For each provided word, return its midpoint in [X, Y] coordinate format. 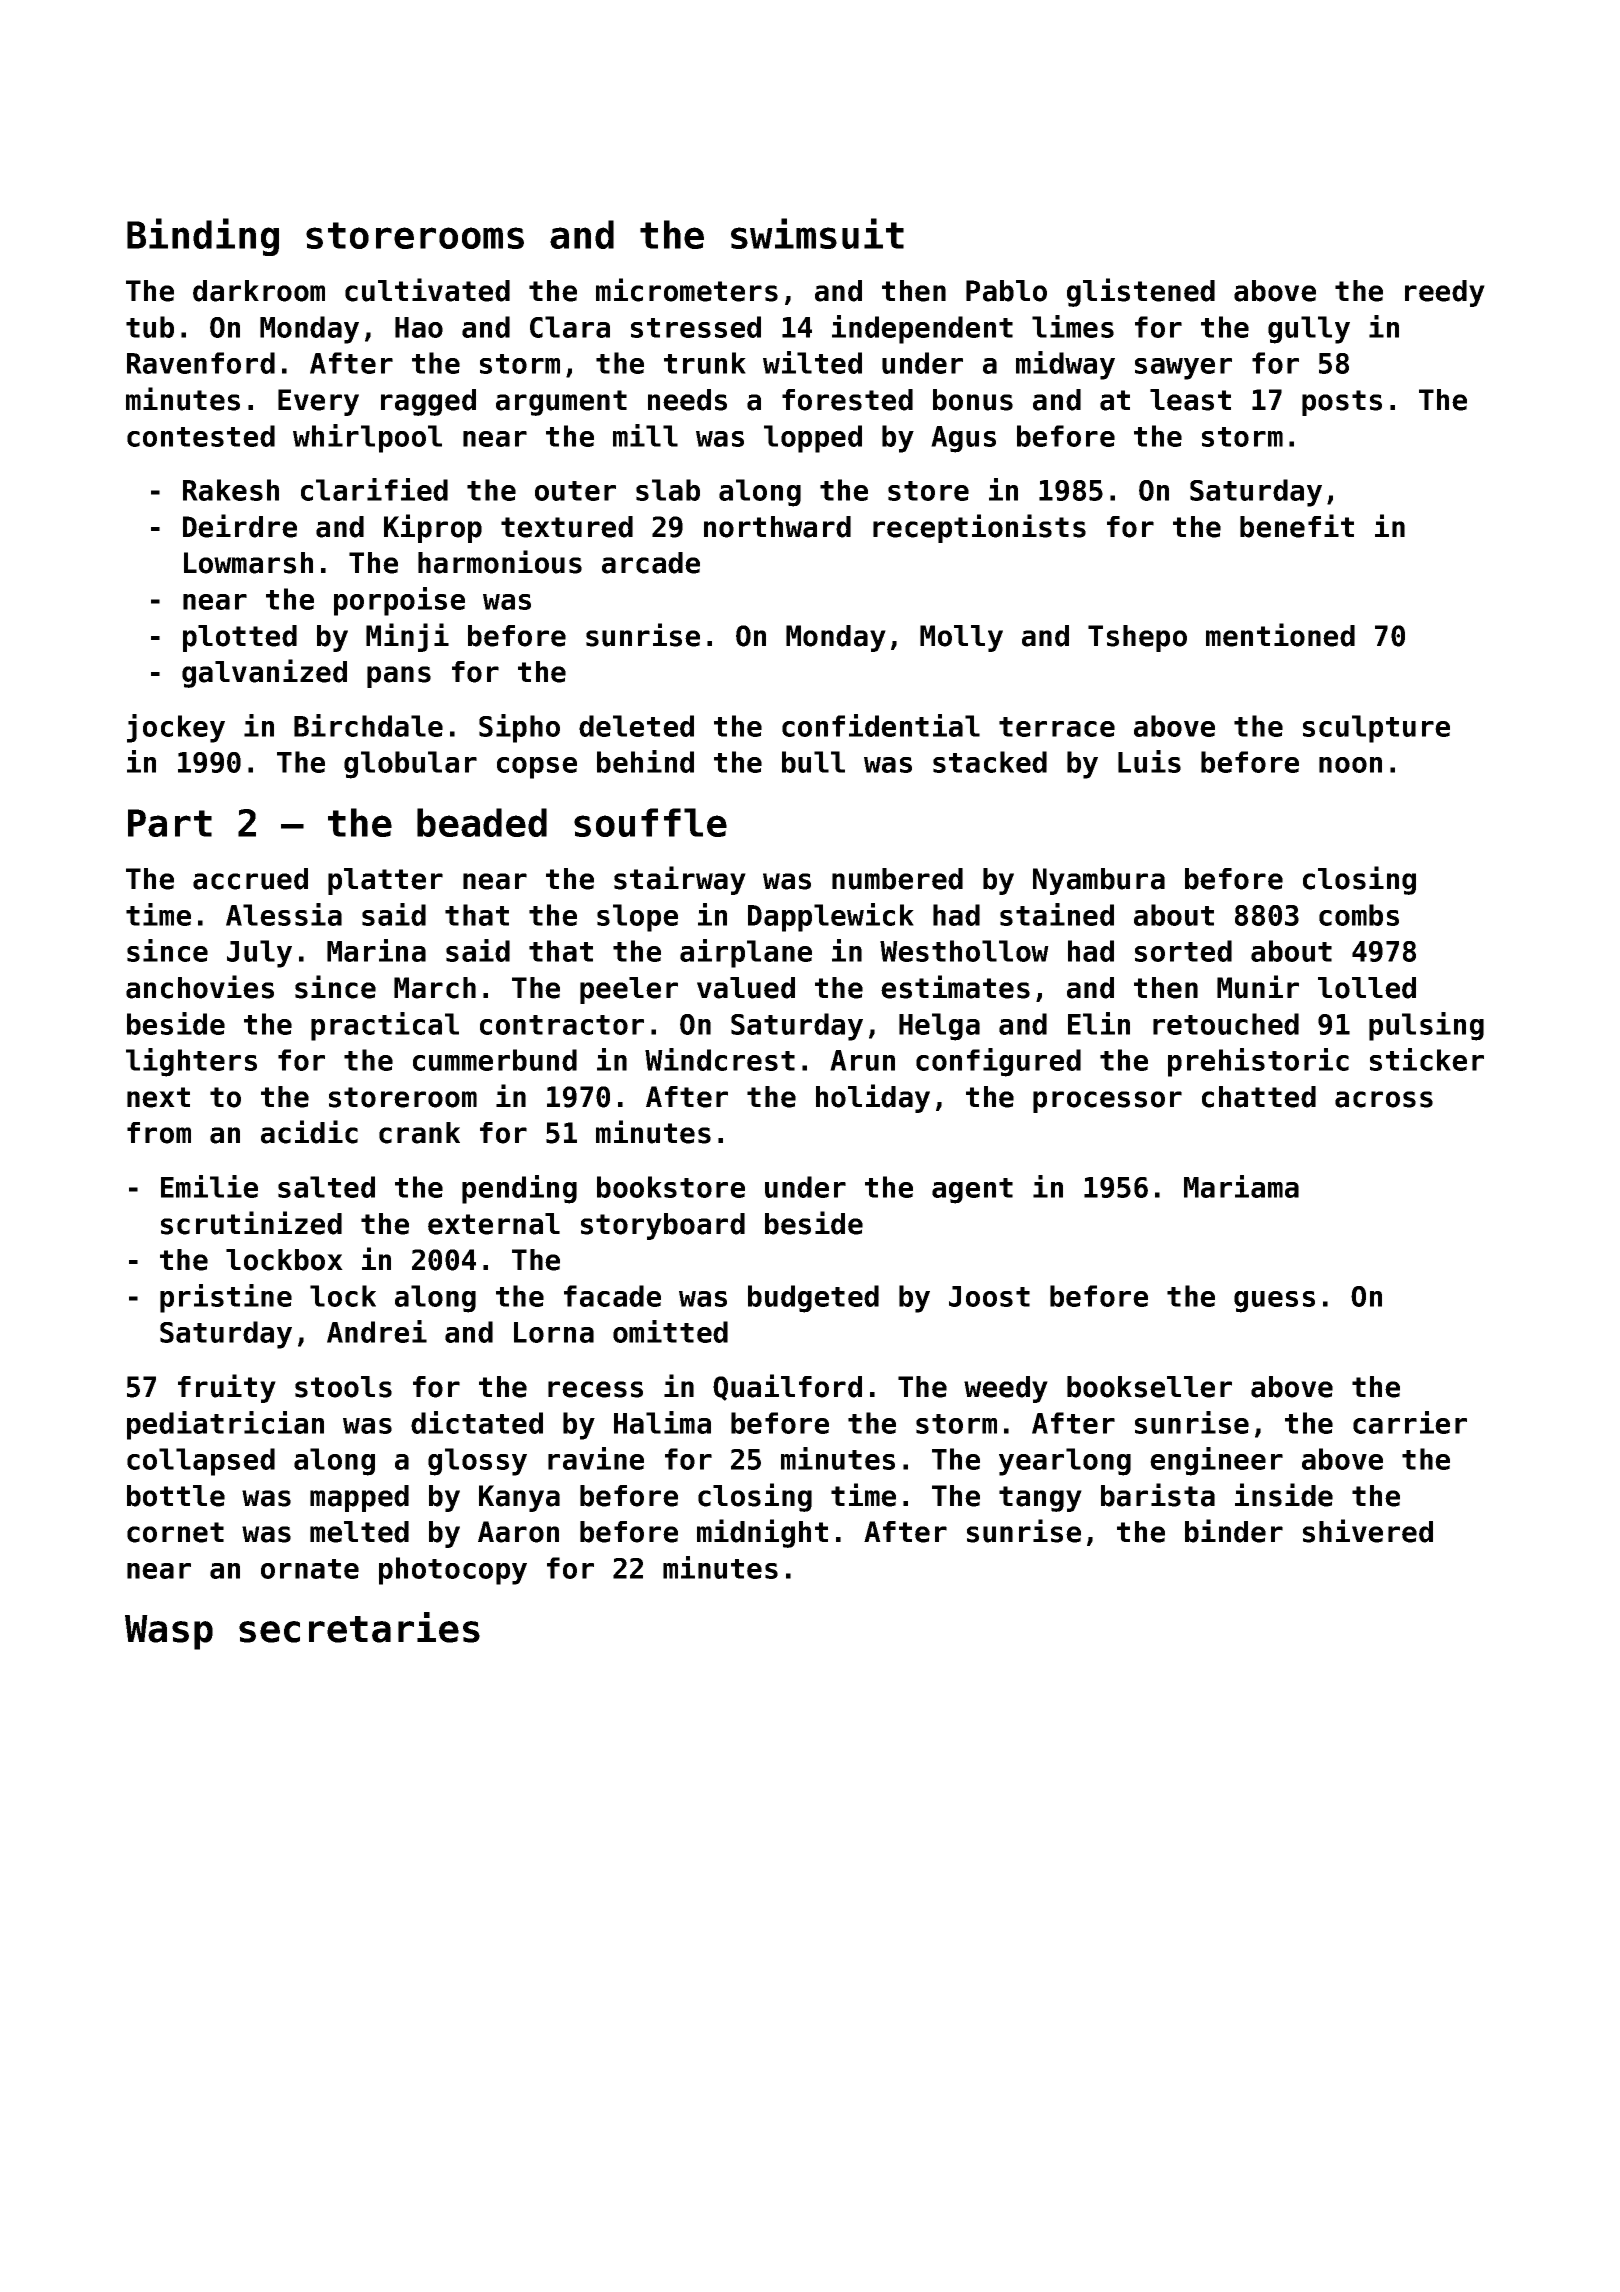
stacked [990, 762]
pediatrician [225, 1425]
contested [201, 436]
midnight [762, 1533]
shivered [1368, 1531]
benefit [1297, 526]
